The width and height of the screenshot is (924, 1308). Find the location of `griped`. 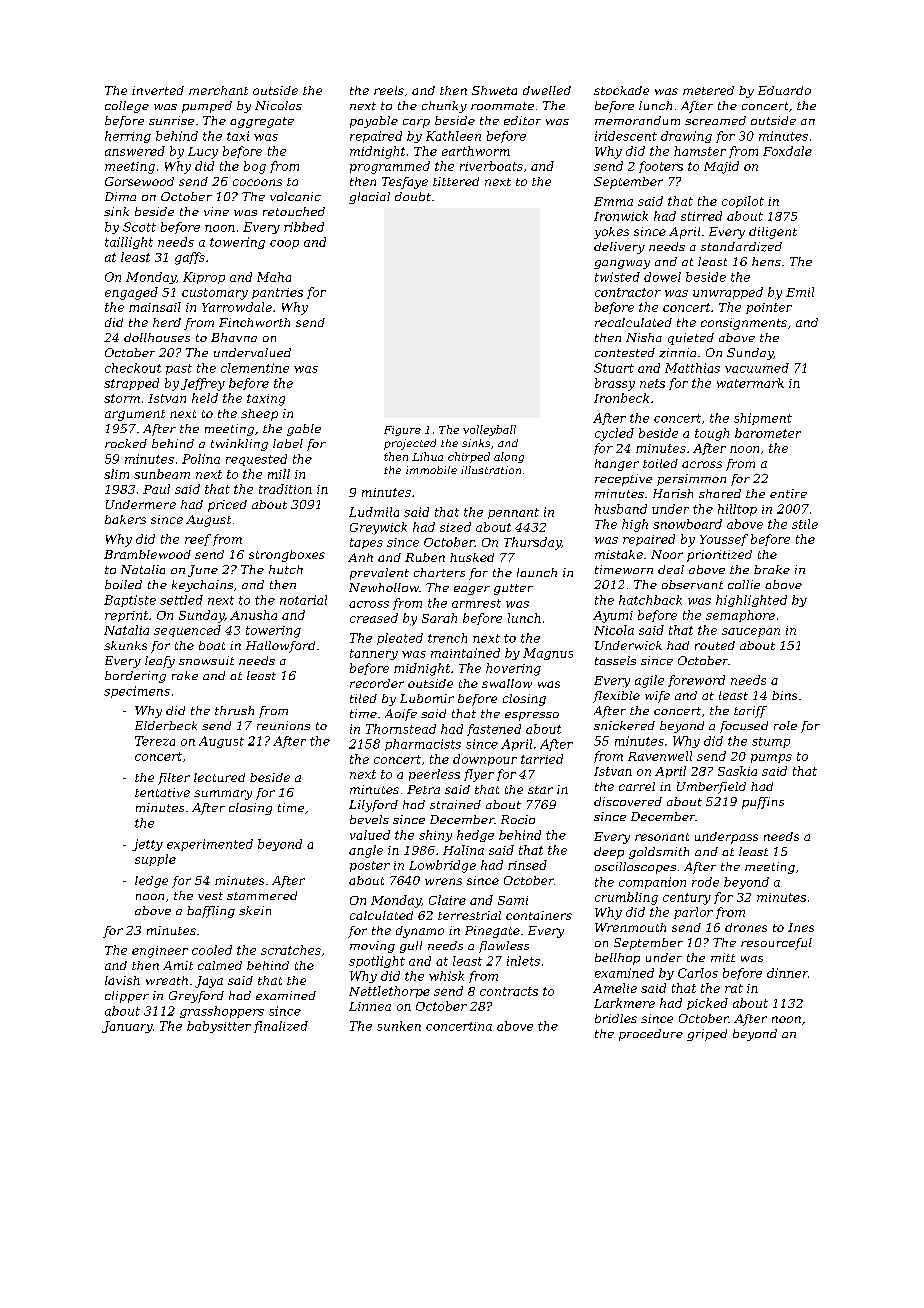

griped is located at coordinates (707, 1035).
